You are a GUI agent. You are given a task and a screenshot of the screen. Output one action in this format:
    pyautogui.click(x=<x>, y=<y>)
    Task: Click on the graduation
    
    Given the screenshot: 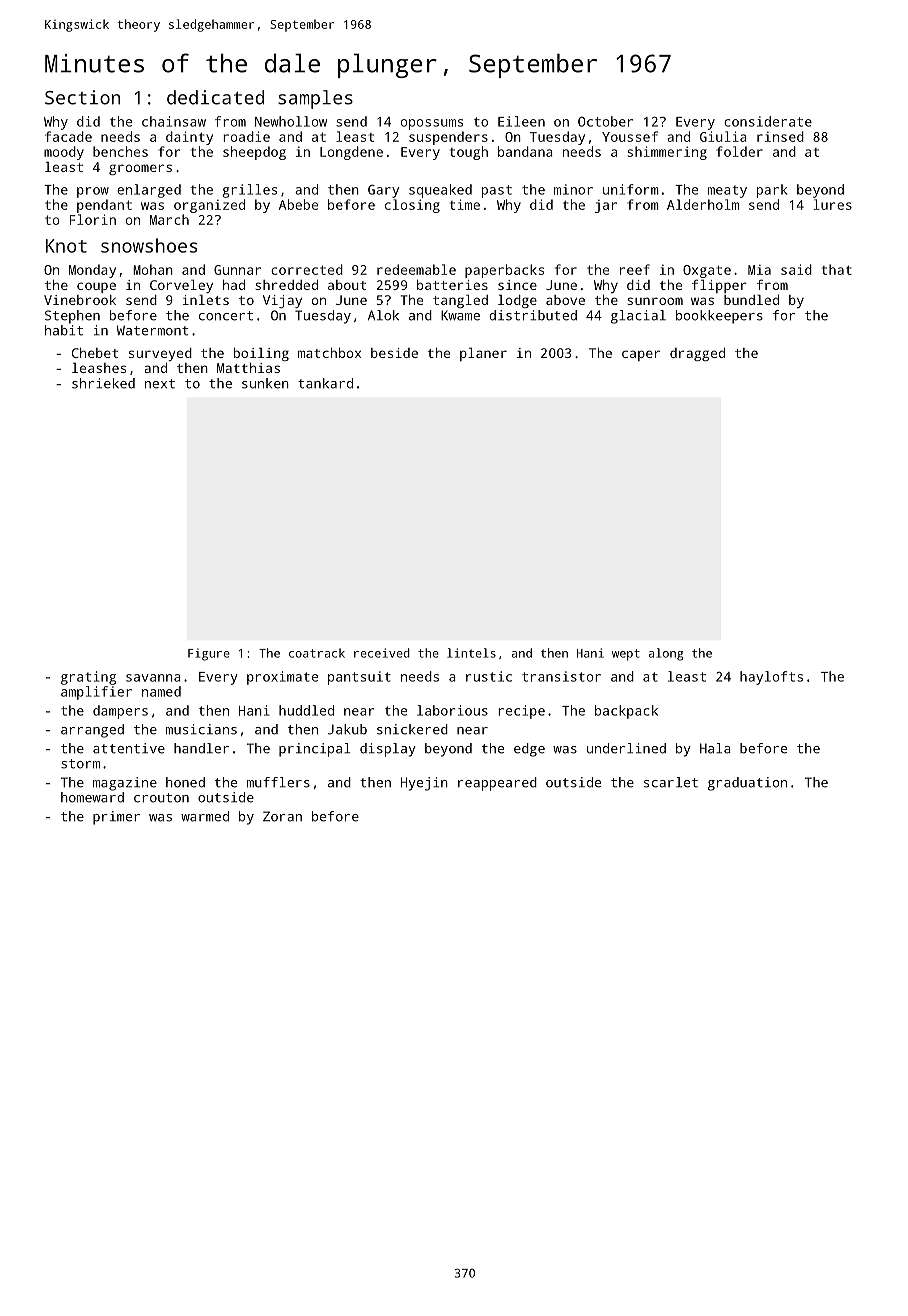 What is the action you would take?
    pyautogui.click(x=747, y=784)
